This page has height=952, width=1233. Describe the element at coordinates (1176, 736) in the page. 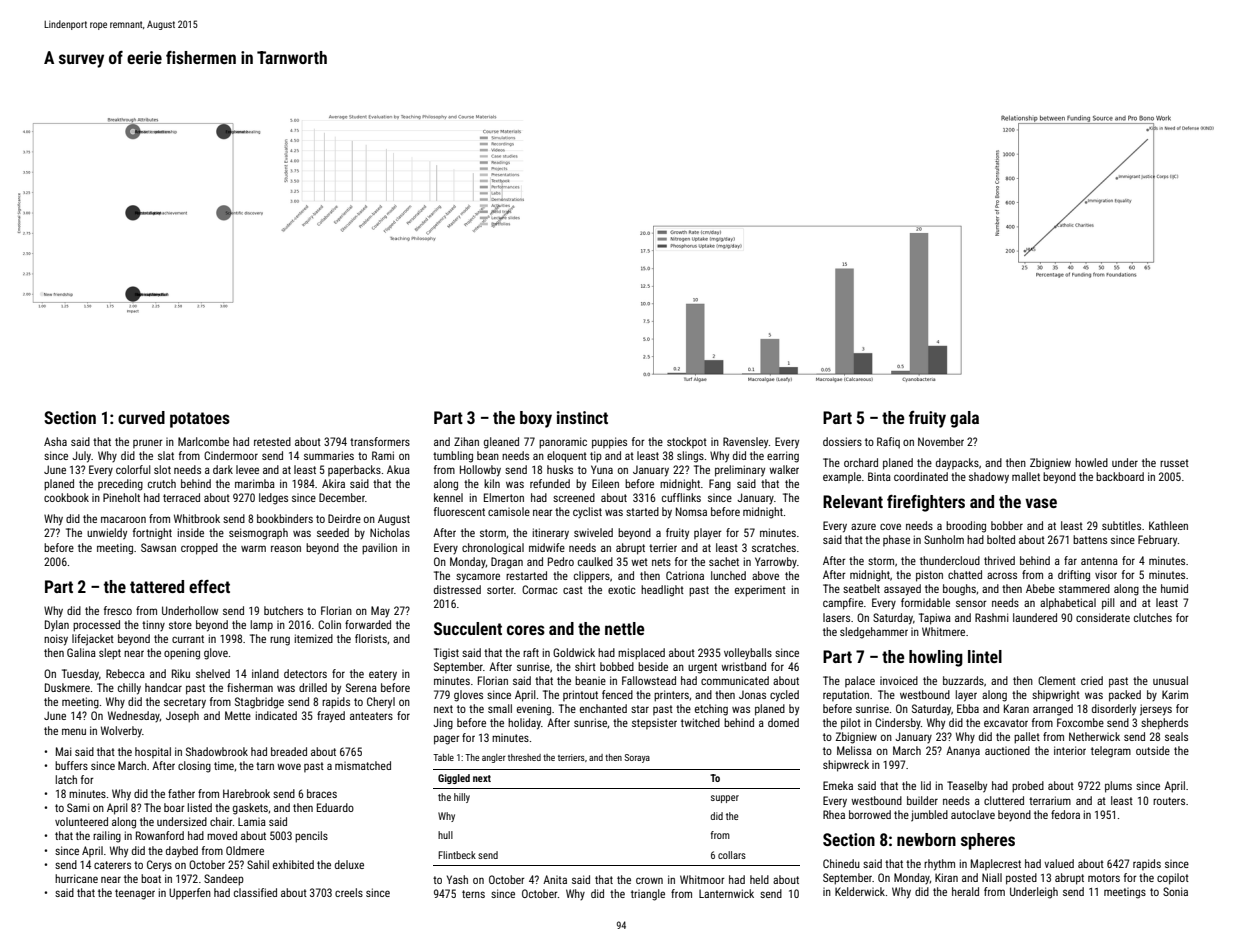

I see `seals` at that location.
